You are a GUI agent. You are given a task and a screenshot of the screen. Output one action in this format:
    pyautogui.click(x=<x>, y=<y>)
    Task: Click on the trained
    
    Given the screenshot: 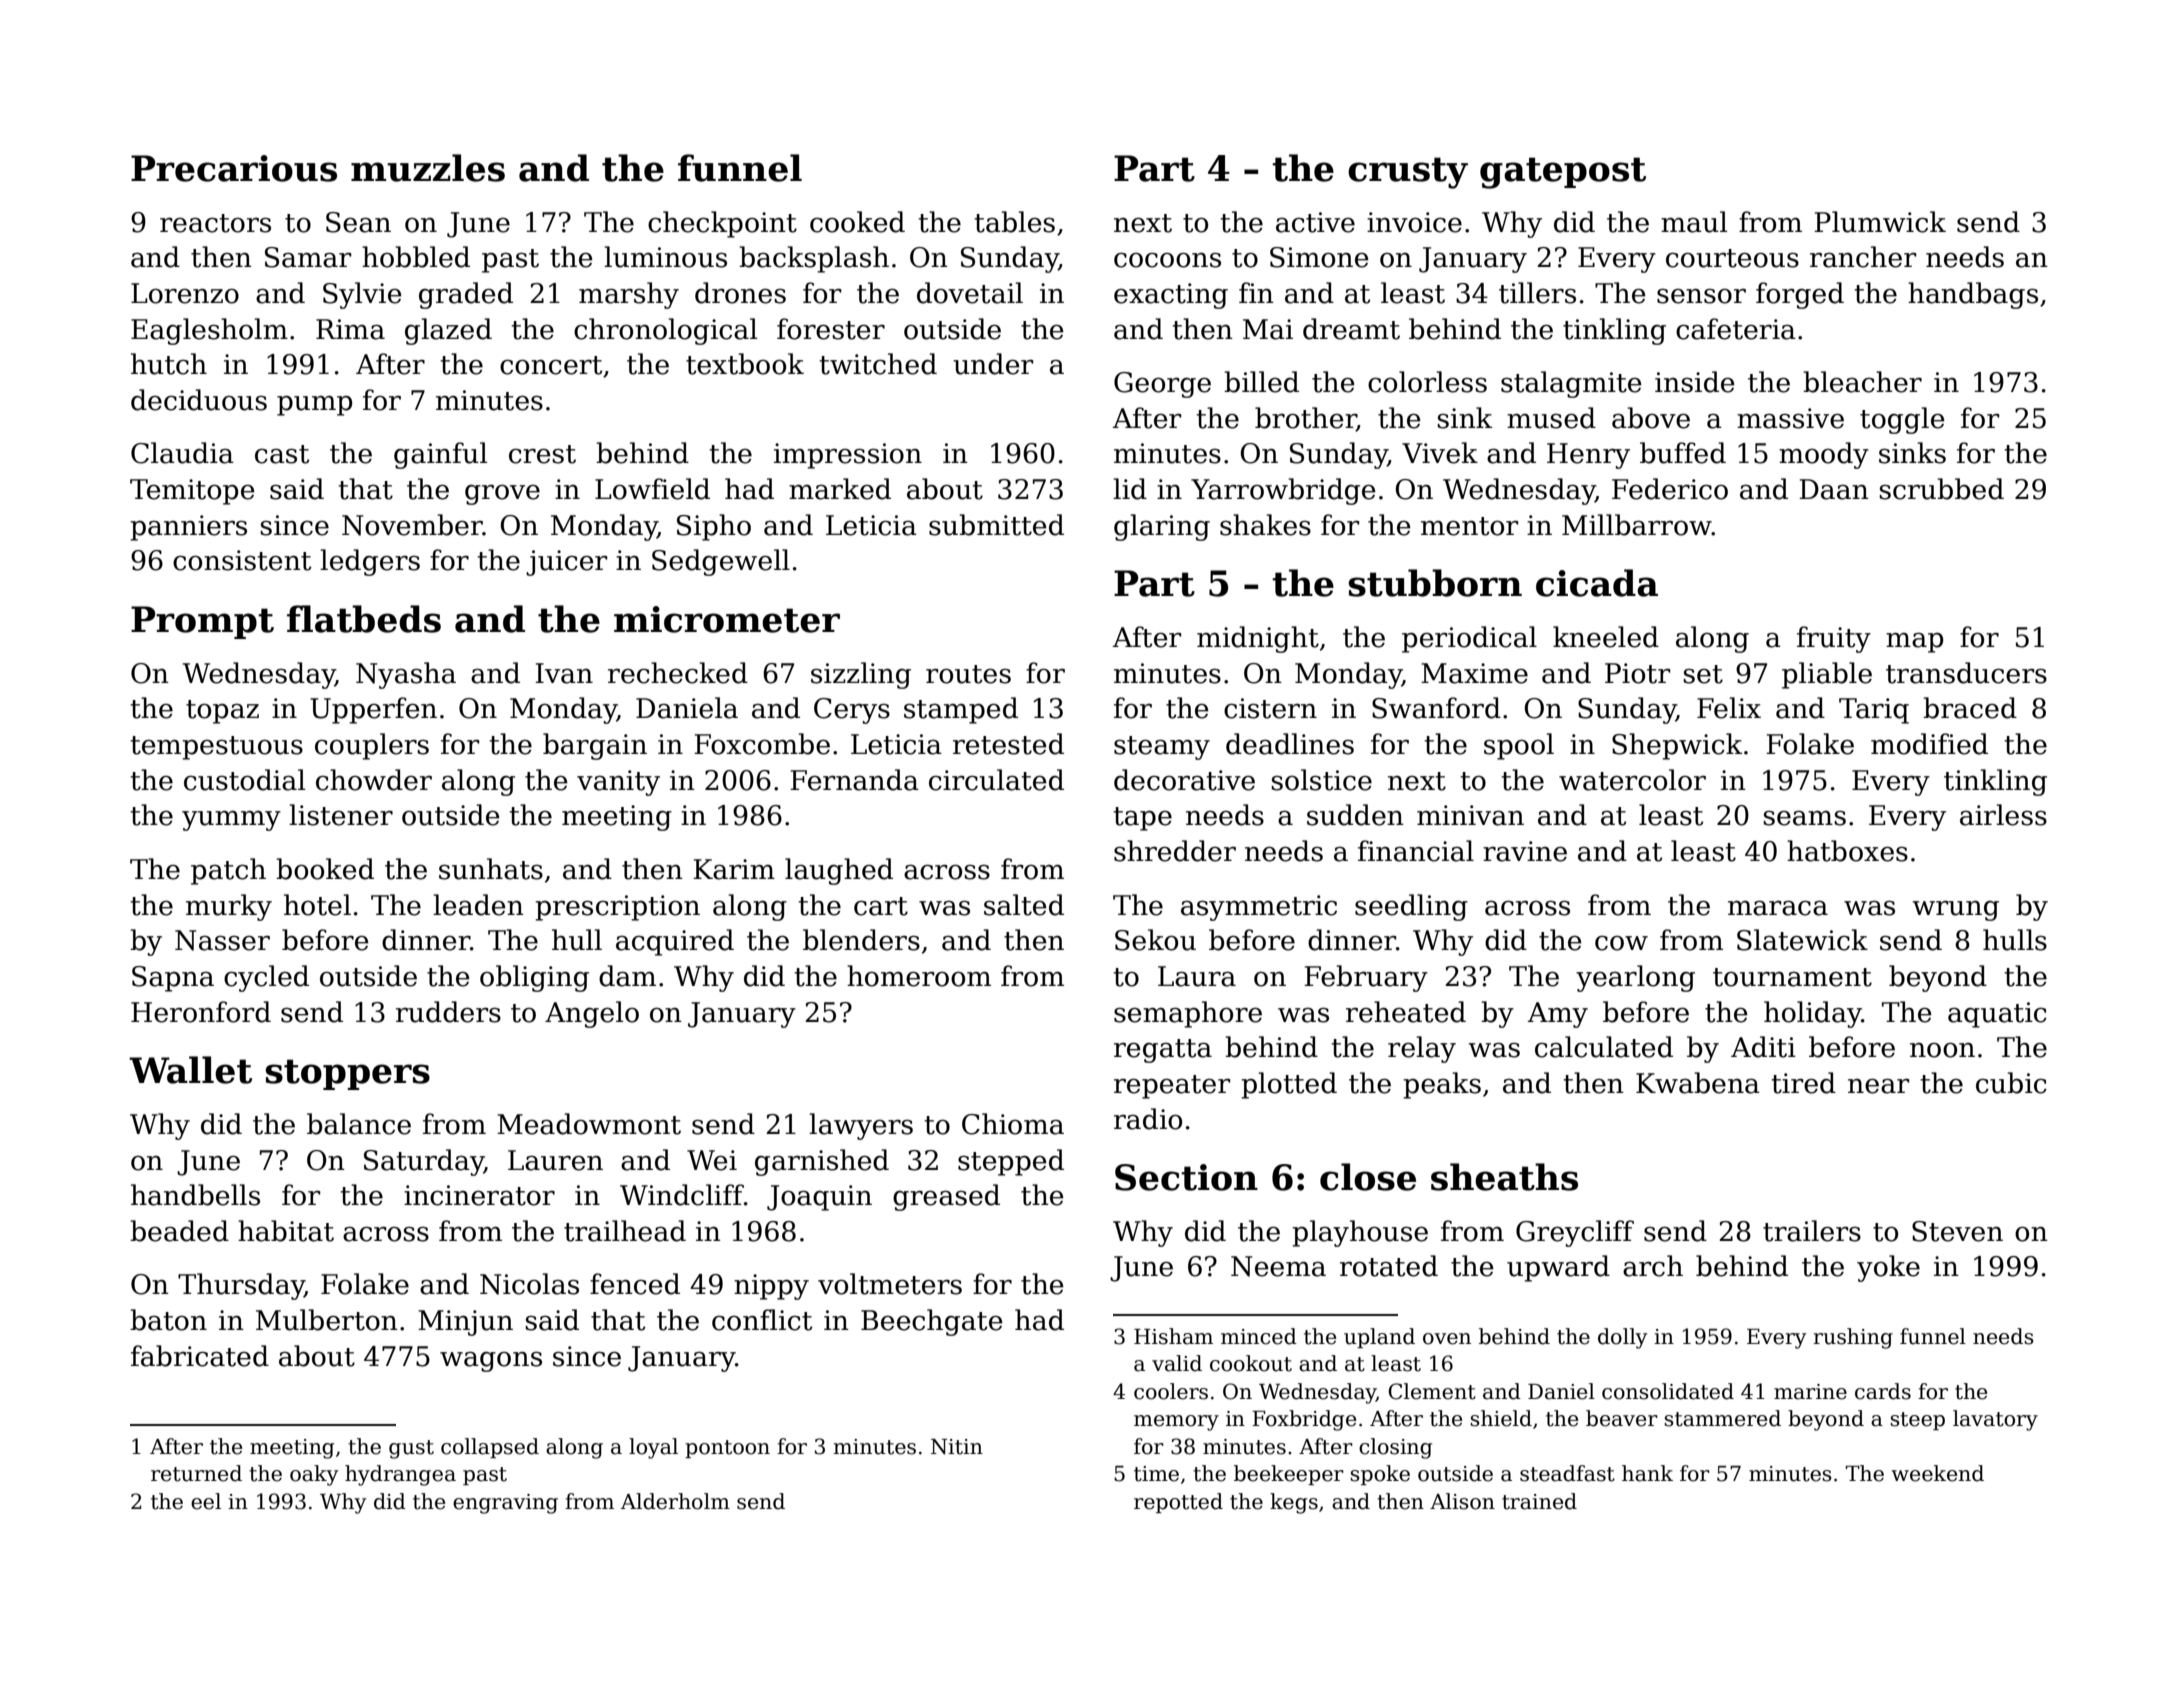 What is the action you would take?
    pyautogui.click(x=1539, y=1501)
